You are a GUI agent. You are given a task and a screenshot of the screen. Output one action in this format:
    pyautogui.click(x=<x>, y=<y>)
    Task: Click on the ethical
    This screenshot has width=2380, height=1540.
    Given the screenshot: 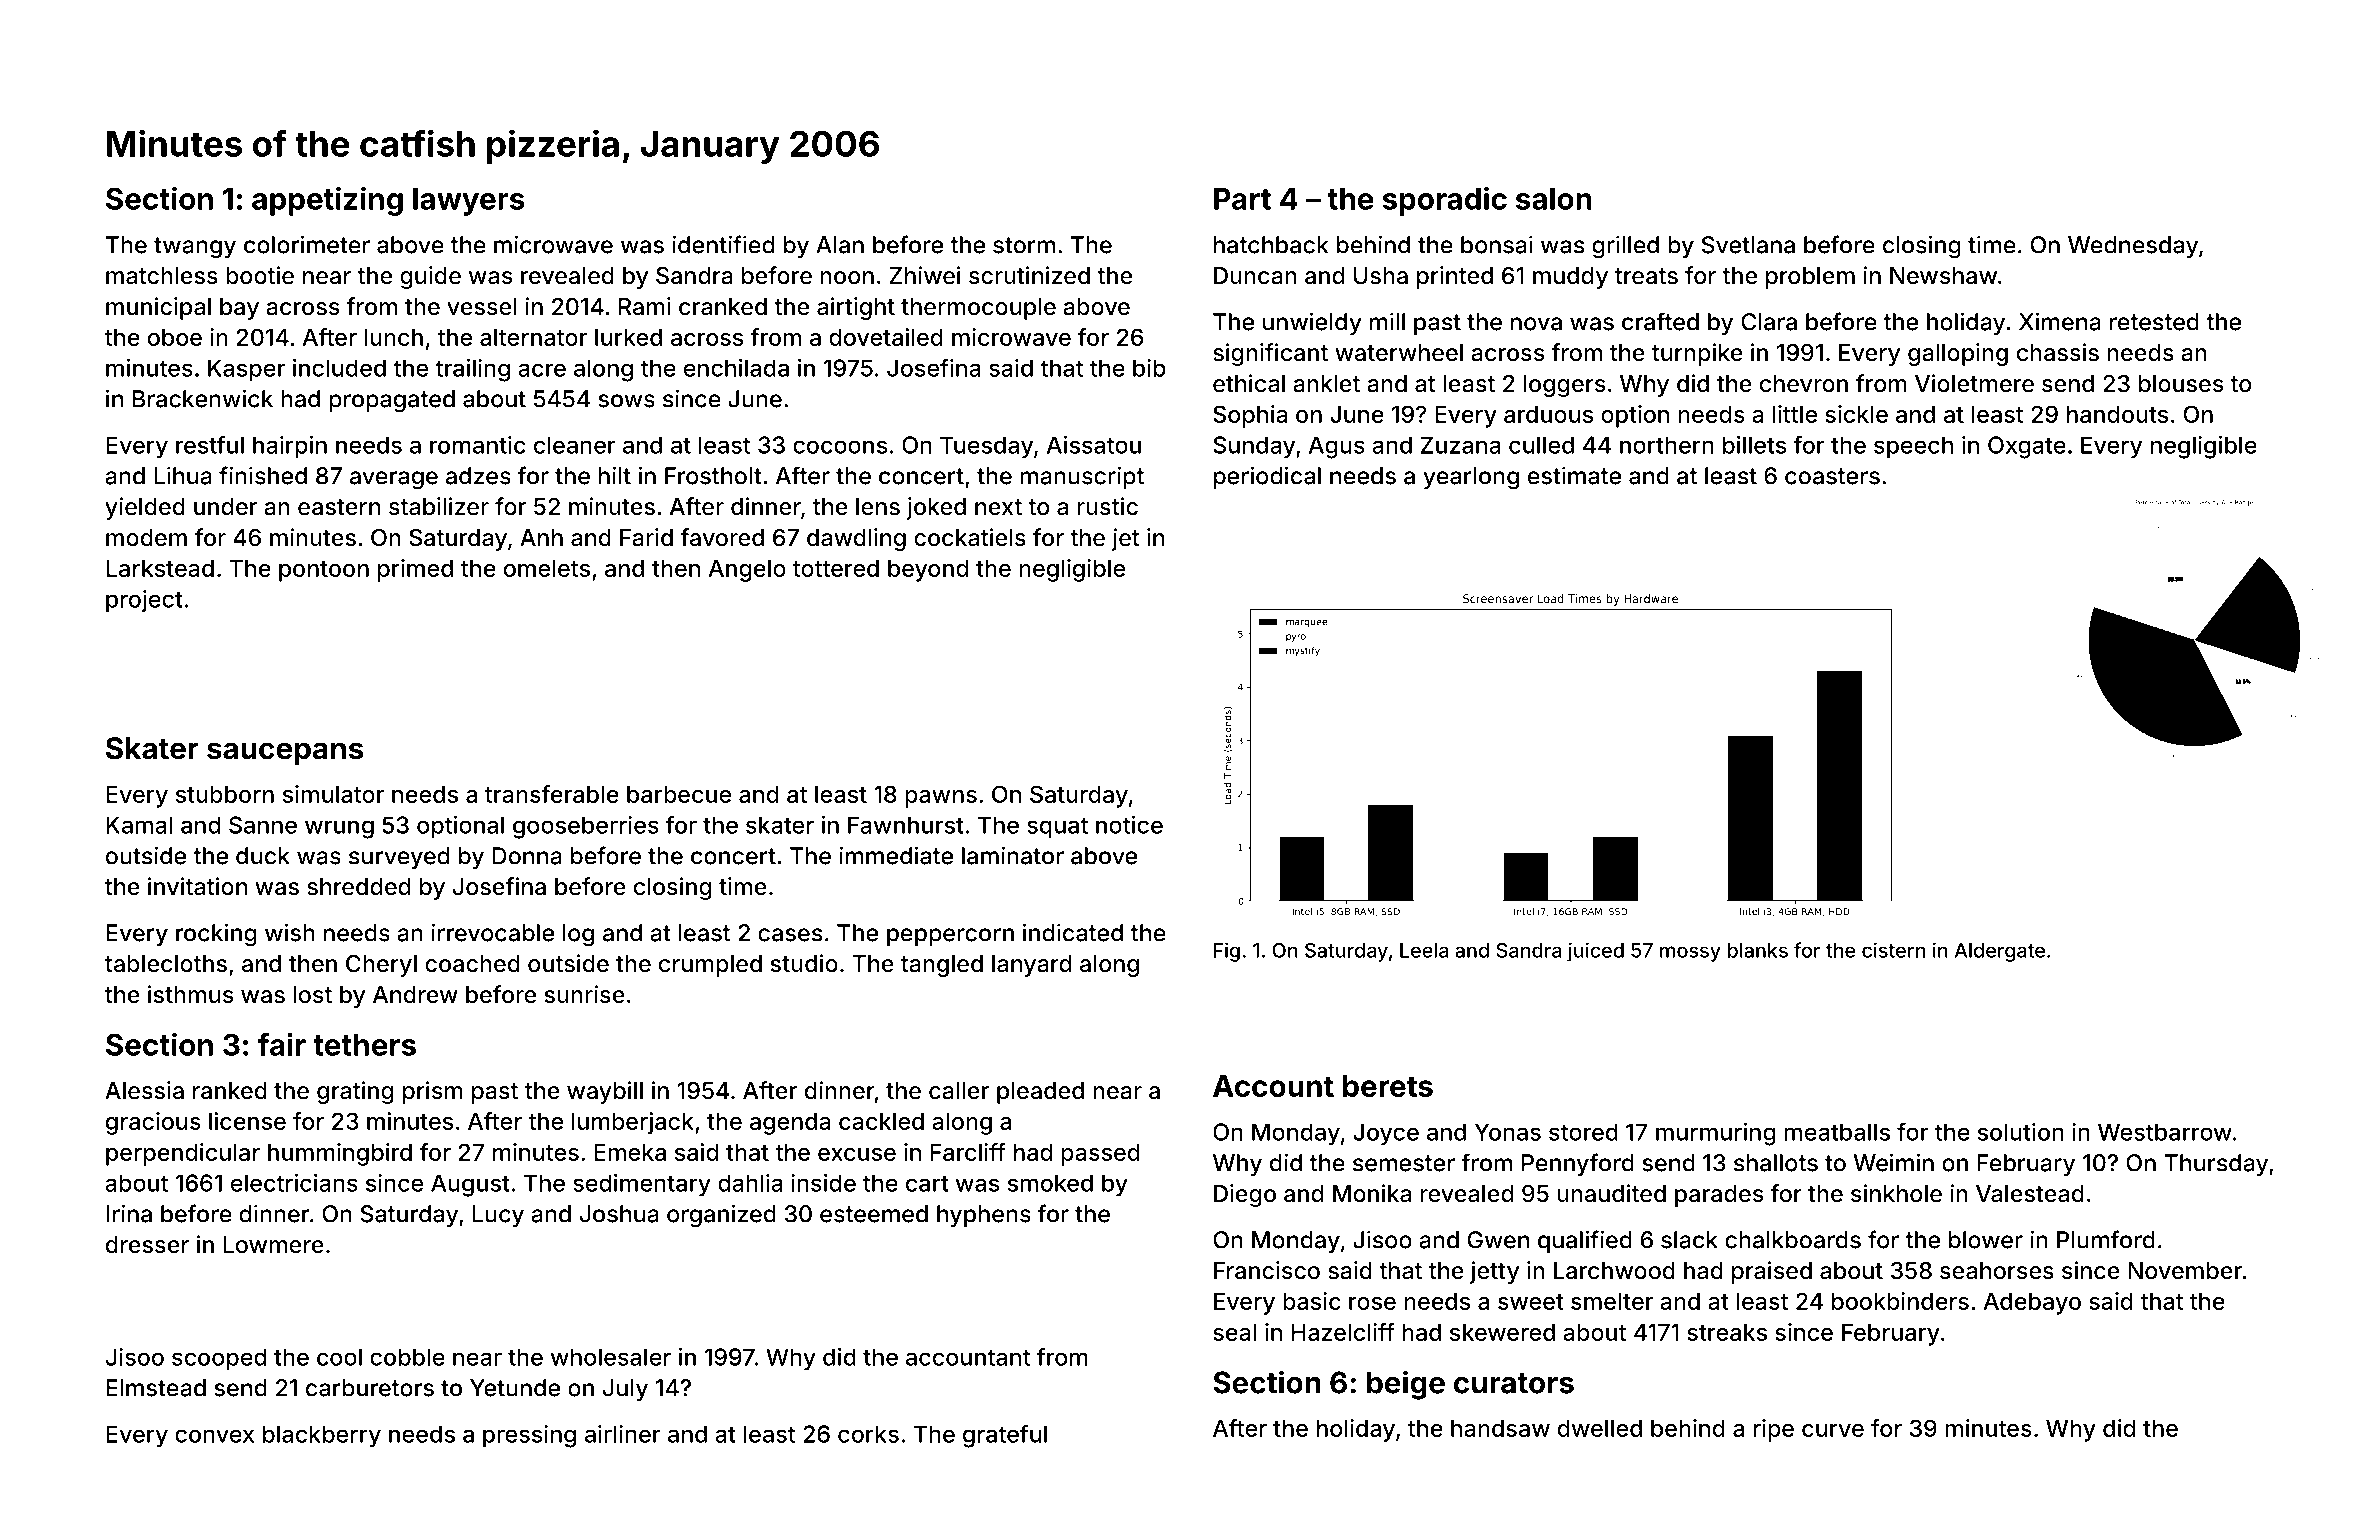 What is the action you would take?
    pyautogui.click(x=1249, y=383)
